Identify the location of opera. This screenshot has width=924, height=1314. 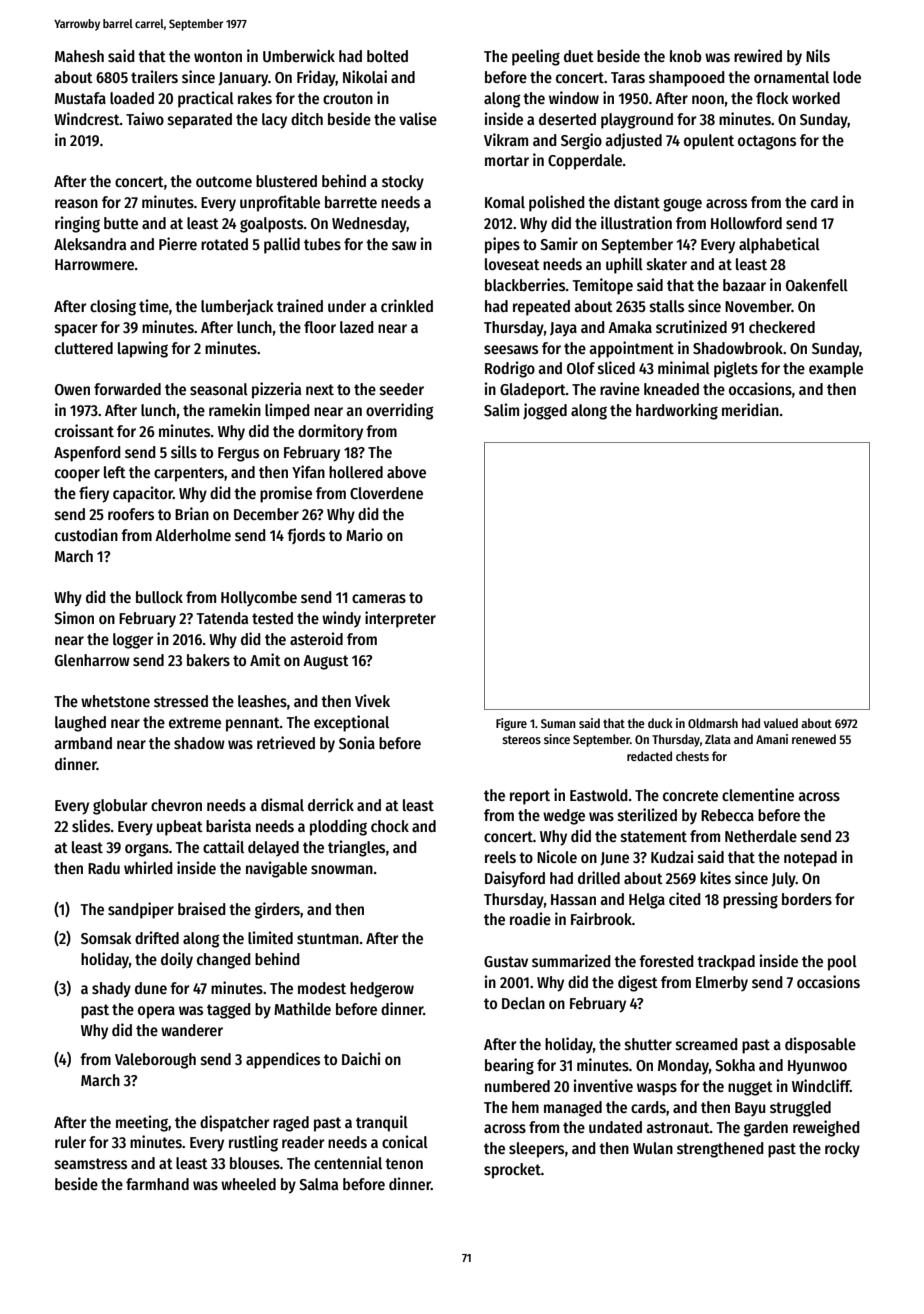
(156, 1012).
